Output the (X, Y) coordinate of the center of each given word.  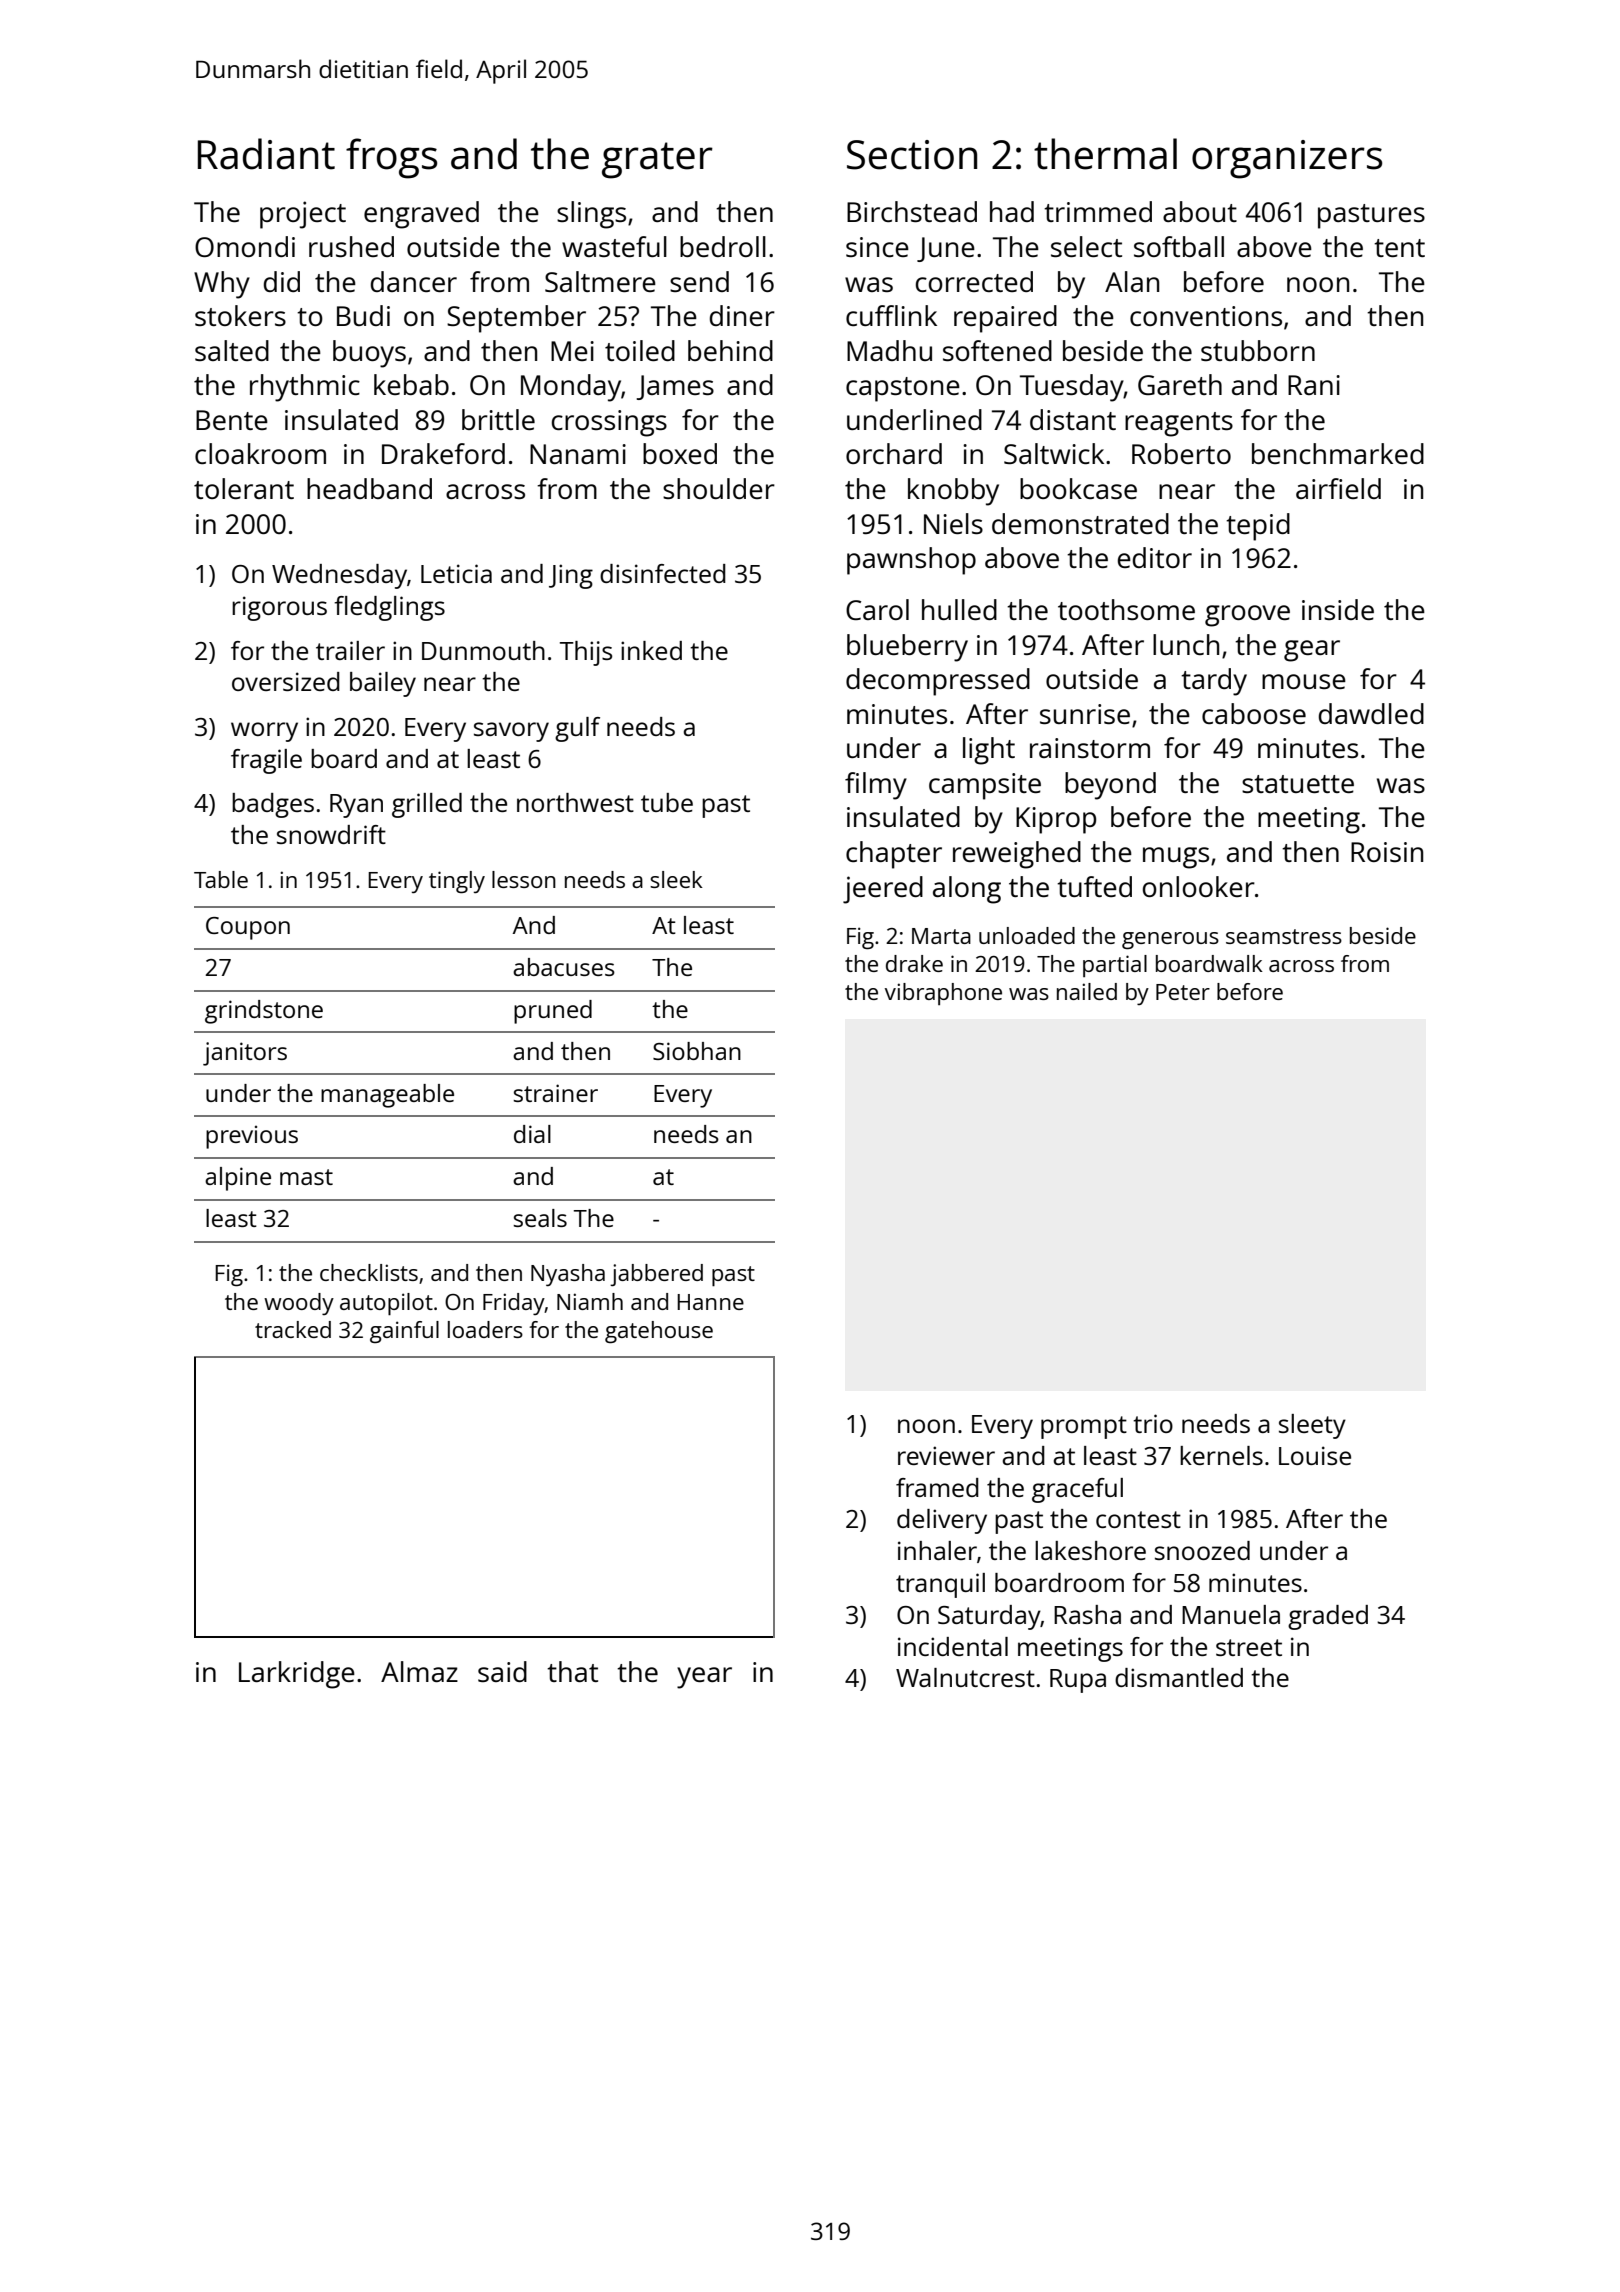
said (502, 1671)
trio (1153, 1423)
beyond (1110, 786)
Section (912, 155)
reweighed (1017, 855)
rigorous (279, 608)
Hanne (710, 1302)
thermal (1105, 154)
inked (651, 650)
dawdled (1371, 713)
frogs (391, 158)
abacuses (564, 967)
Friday (514, 1304)
